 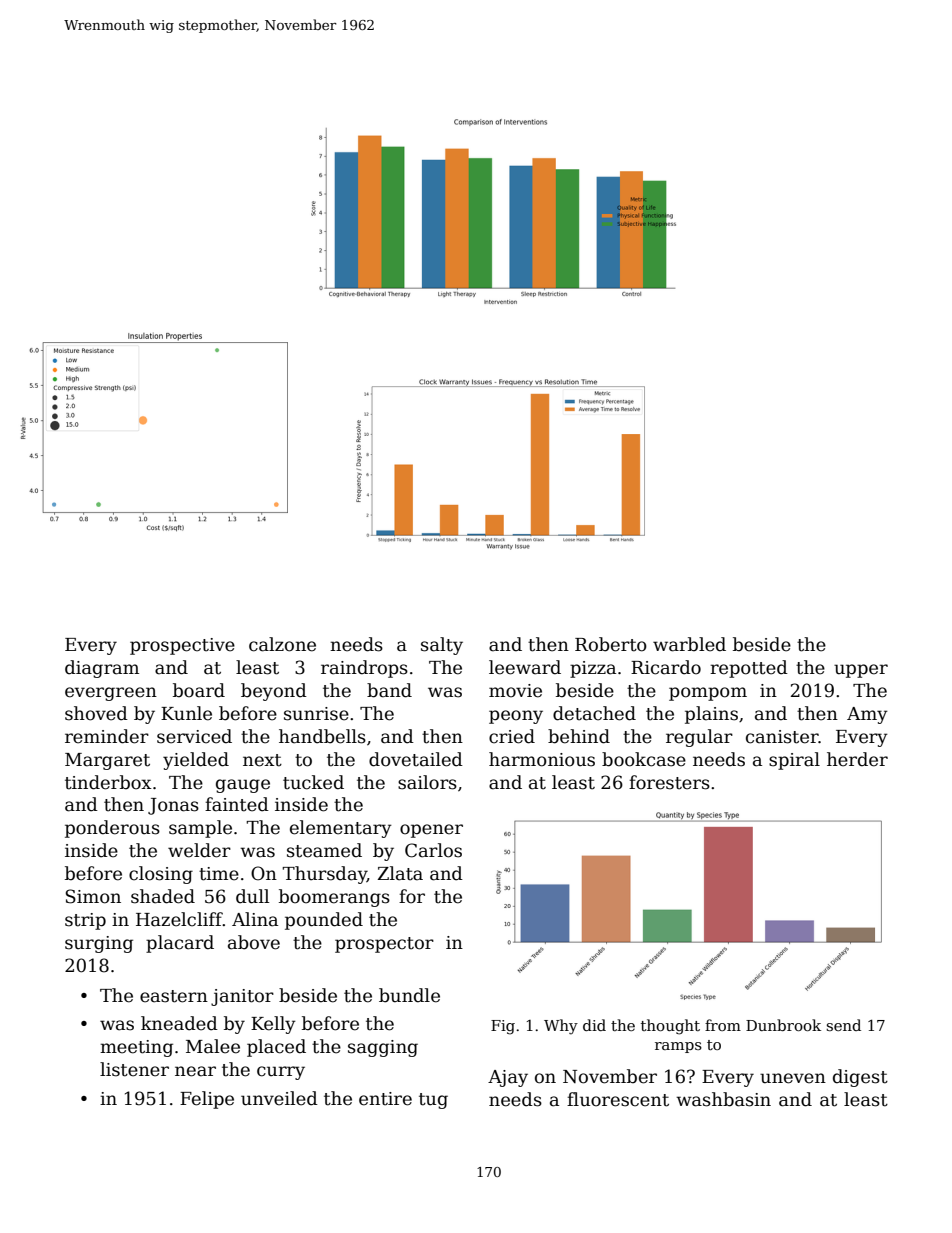 I want to click on next, so click(x=262, y=760).
